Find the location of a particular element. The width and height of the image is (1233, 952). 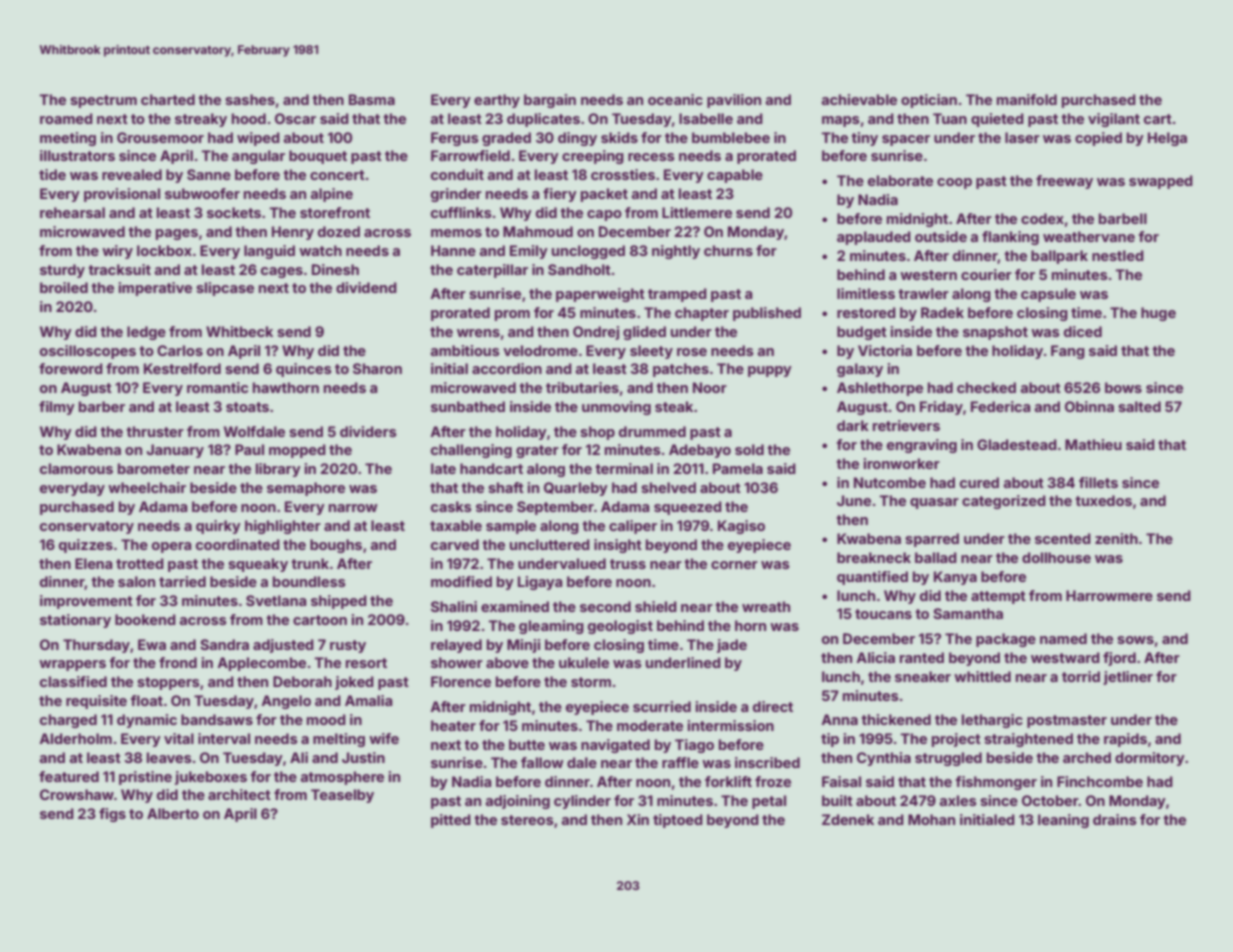

bookend is located at coordinates (145, 619).
